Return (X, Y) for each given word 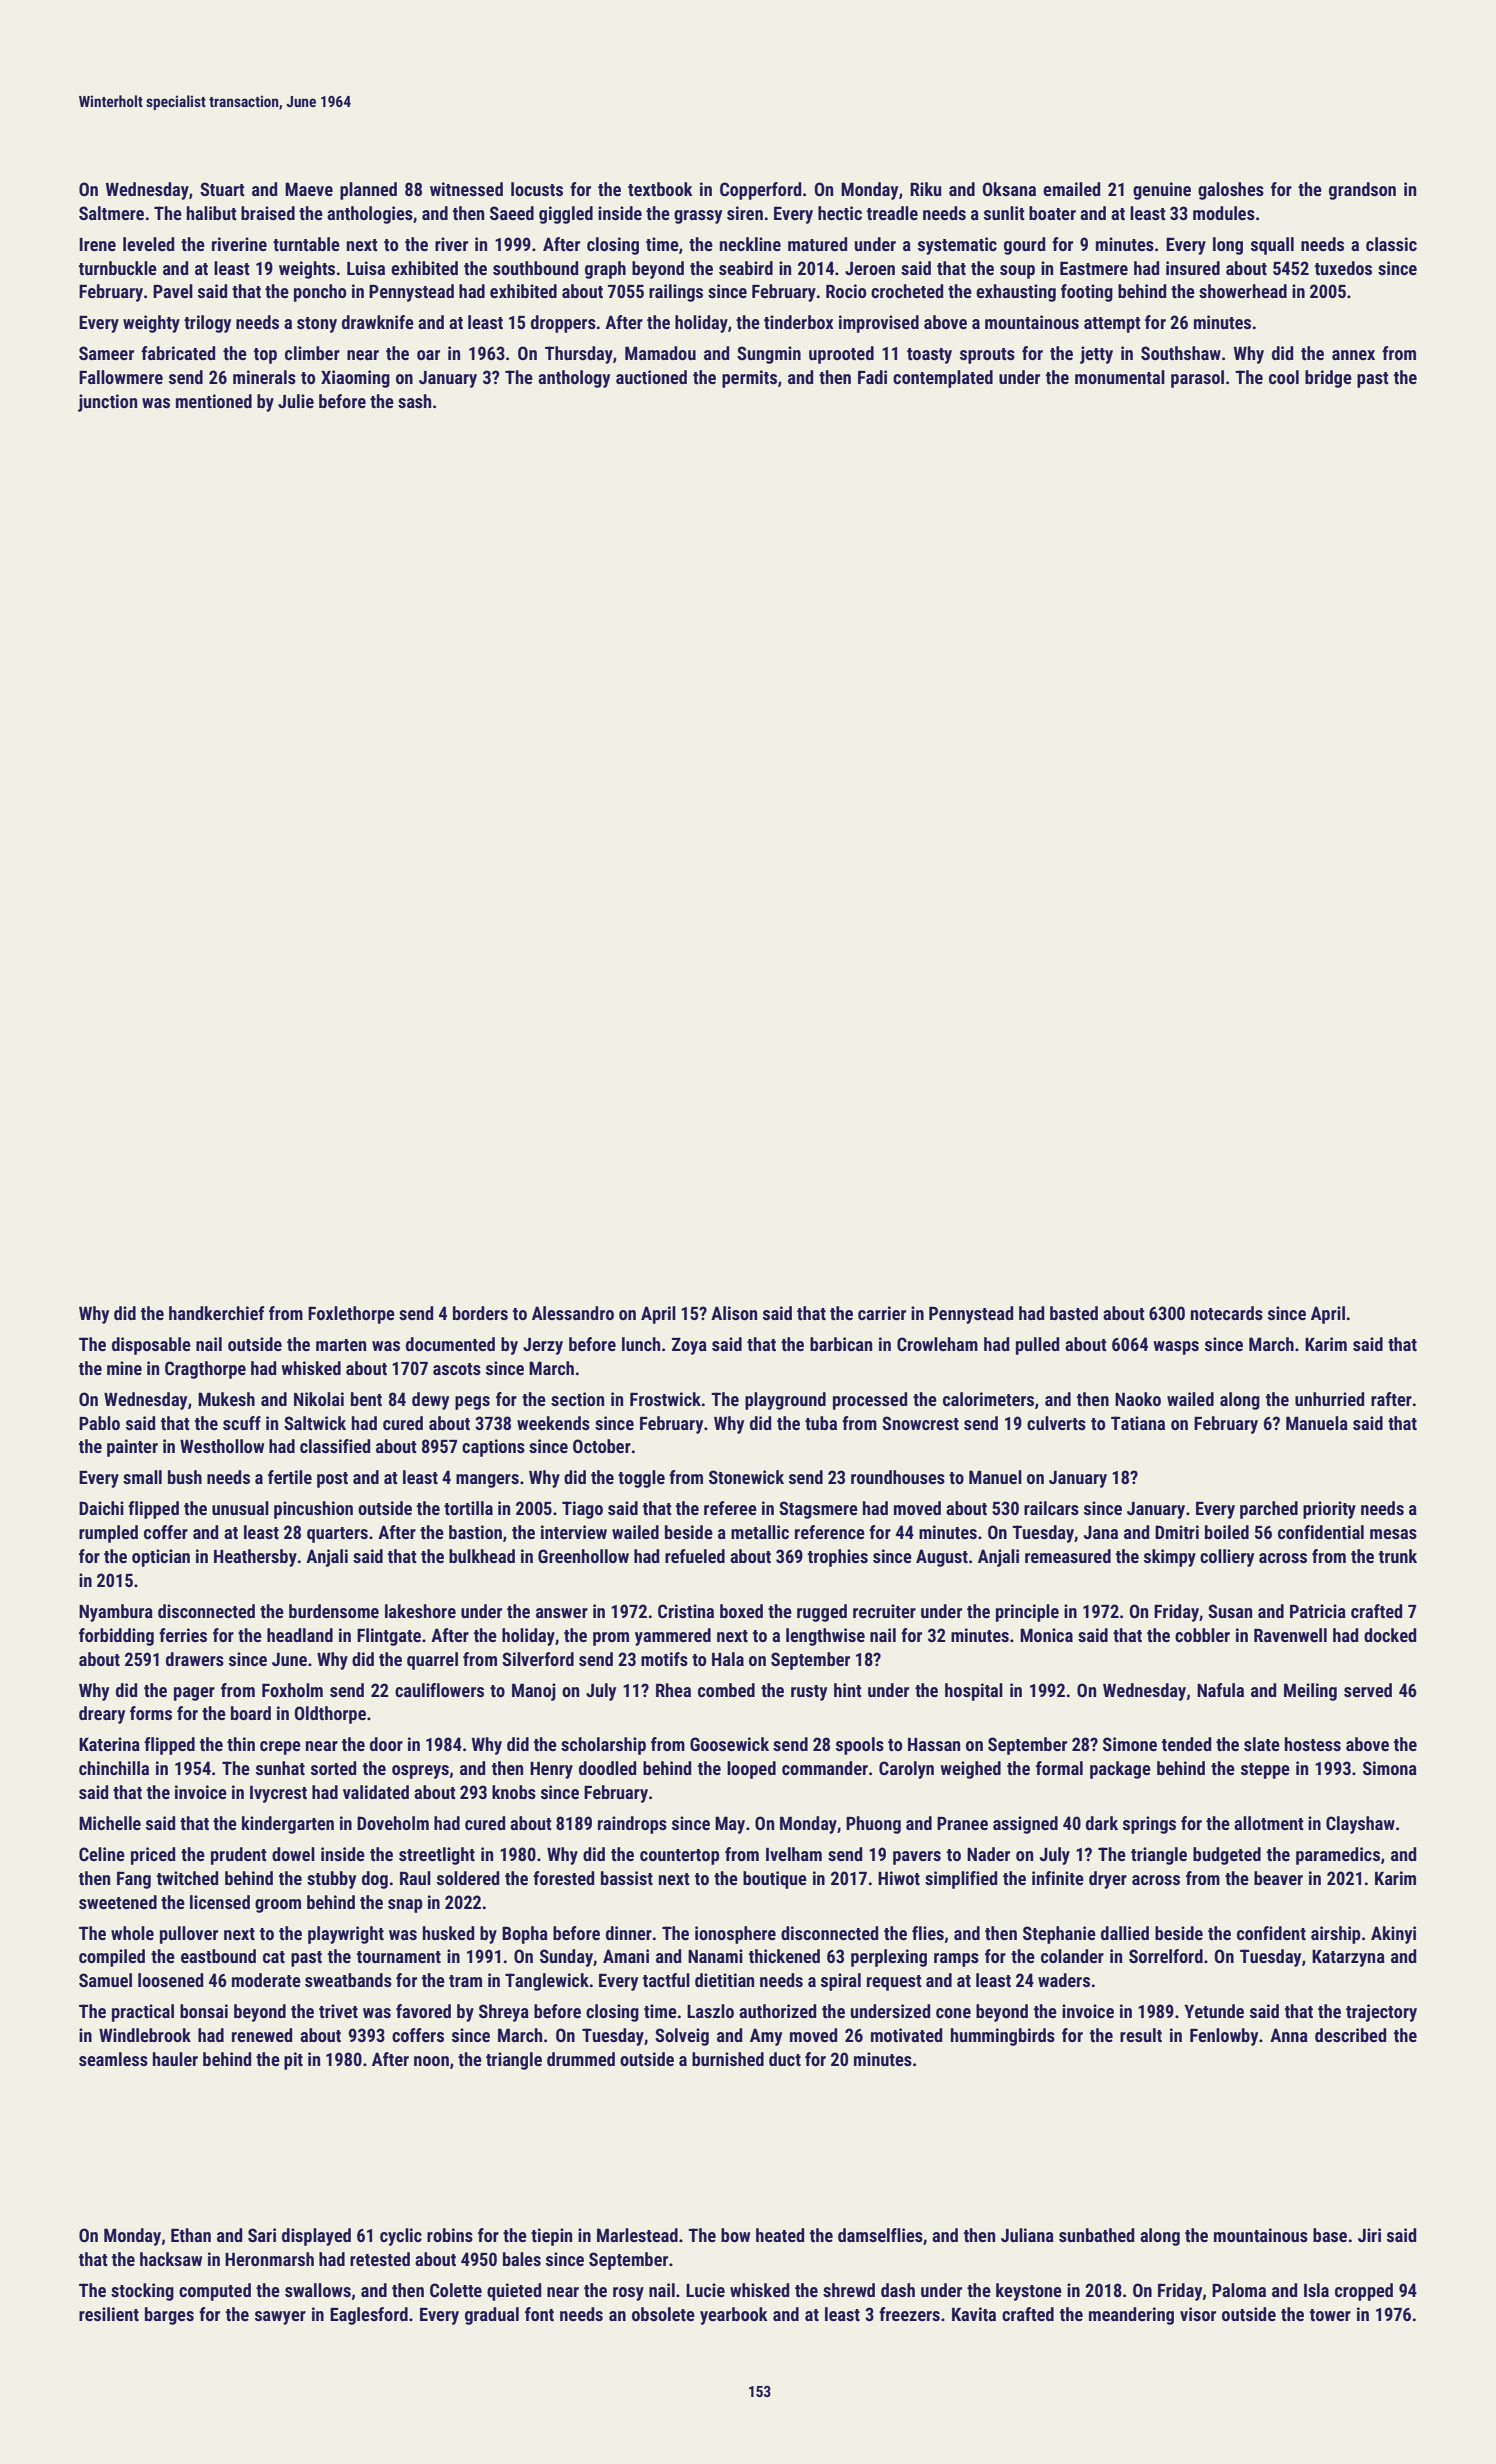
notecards (1227, 1313)
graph (605, 270)
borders (480, 1313)
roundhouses (898, 1477)
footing (1087, 293)
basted (1074, 1313)
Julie (296, 401)
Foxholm (292, 1690)
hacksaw (171, 2259)
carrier (882, 1313)
